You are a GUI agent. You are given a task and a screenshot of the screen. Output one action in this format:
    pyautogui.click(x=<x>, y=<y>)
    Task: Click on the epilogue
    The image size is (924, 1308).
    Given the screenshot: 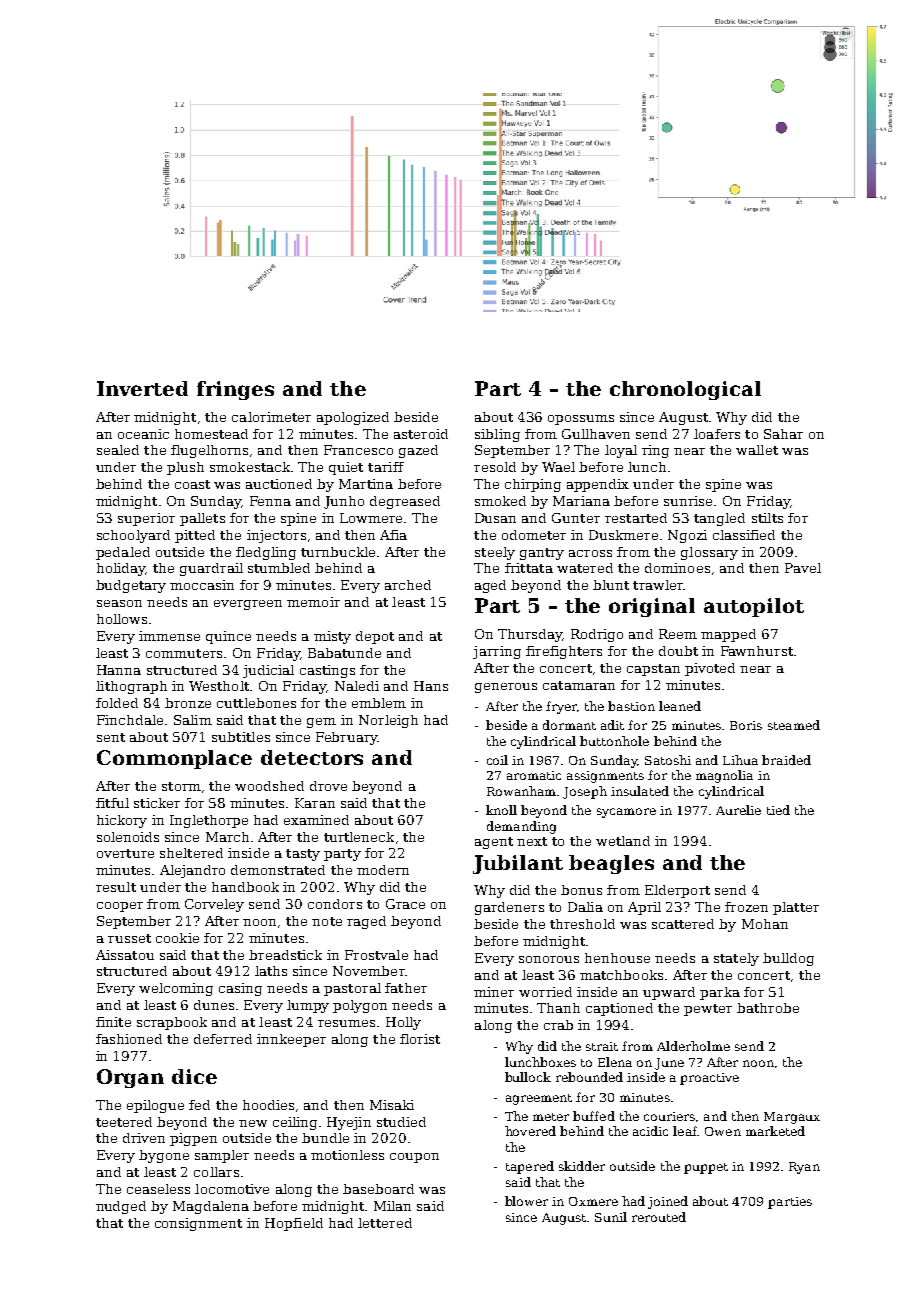 What is the action you would take?
    pyautogui.click(x=155, y=1106)
